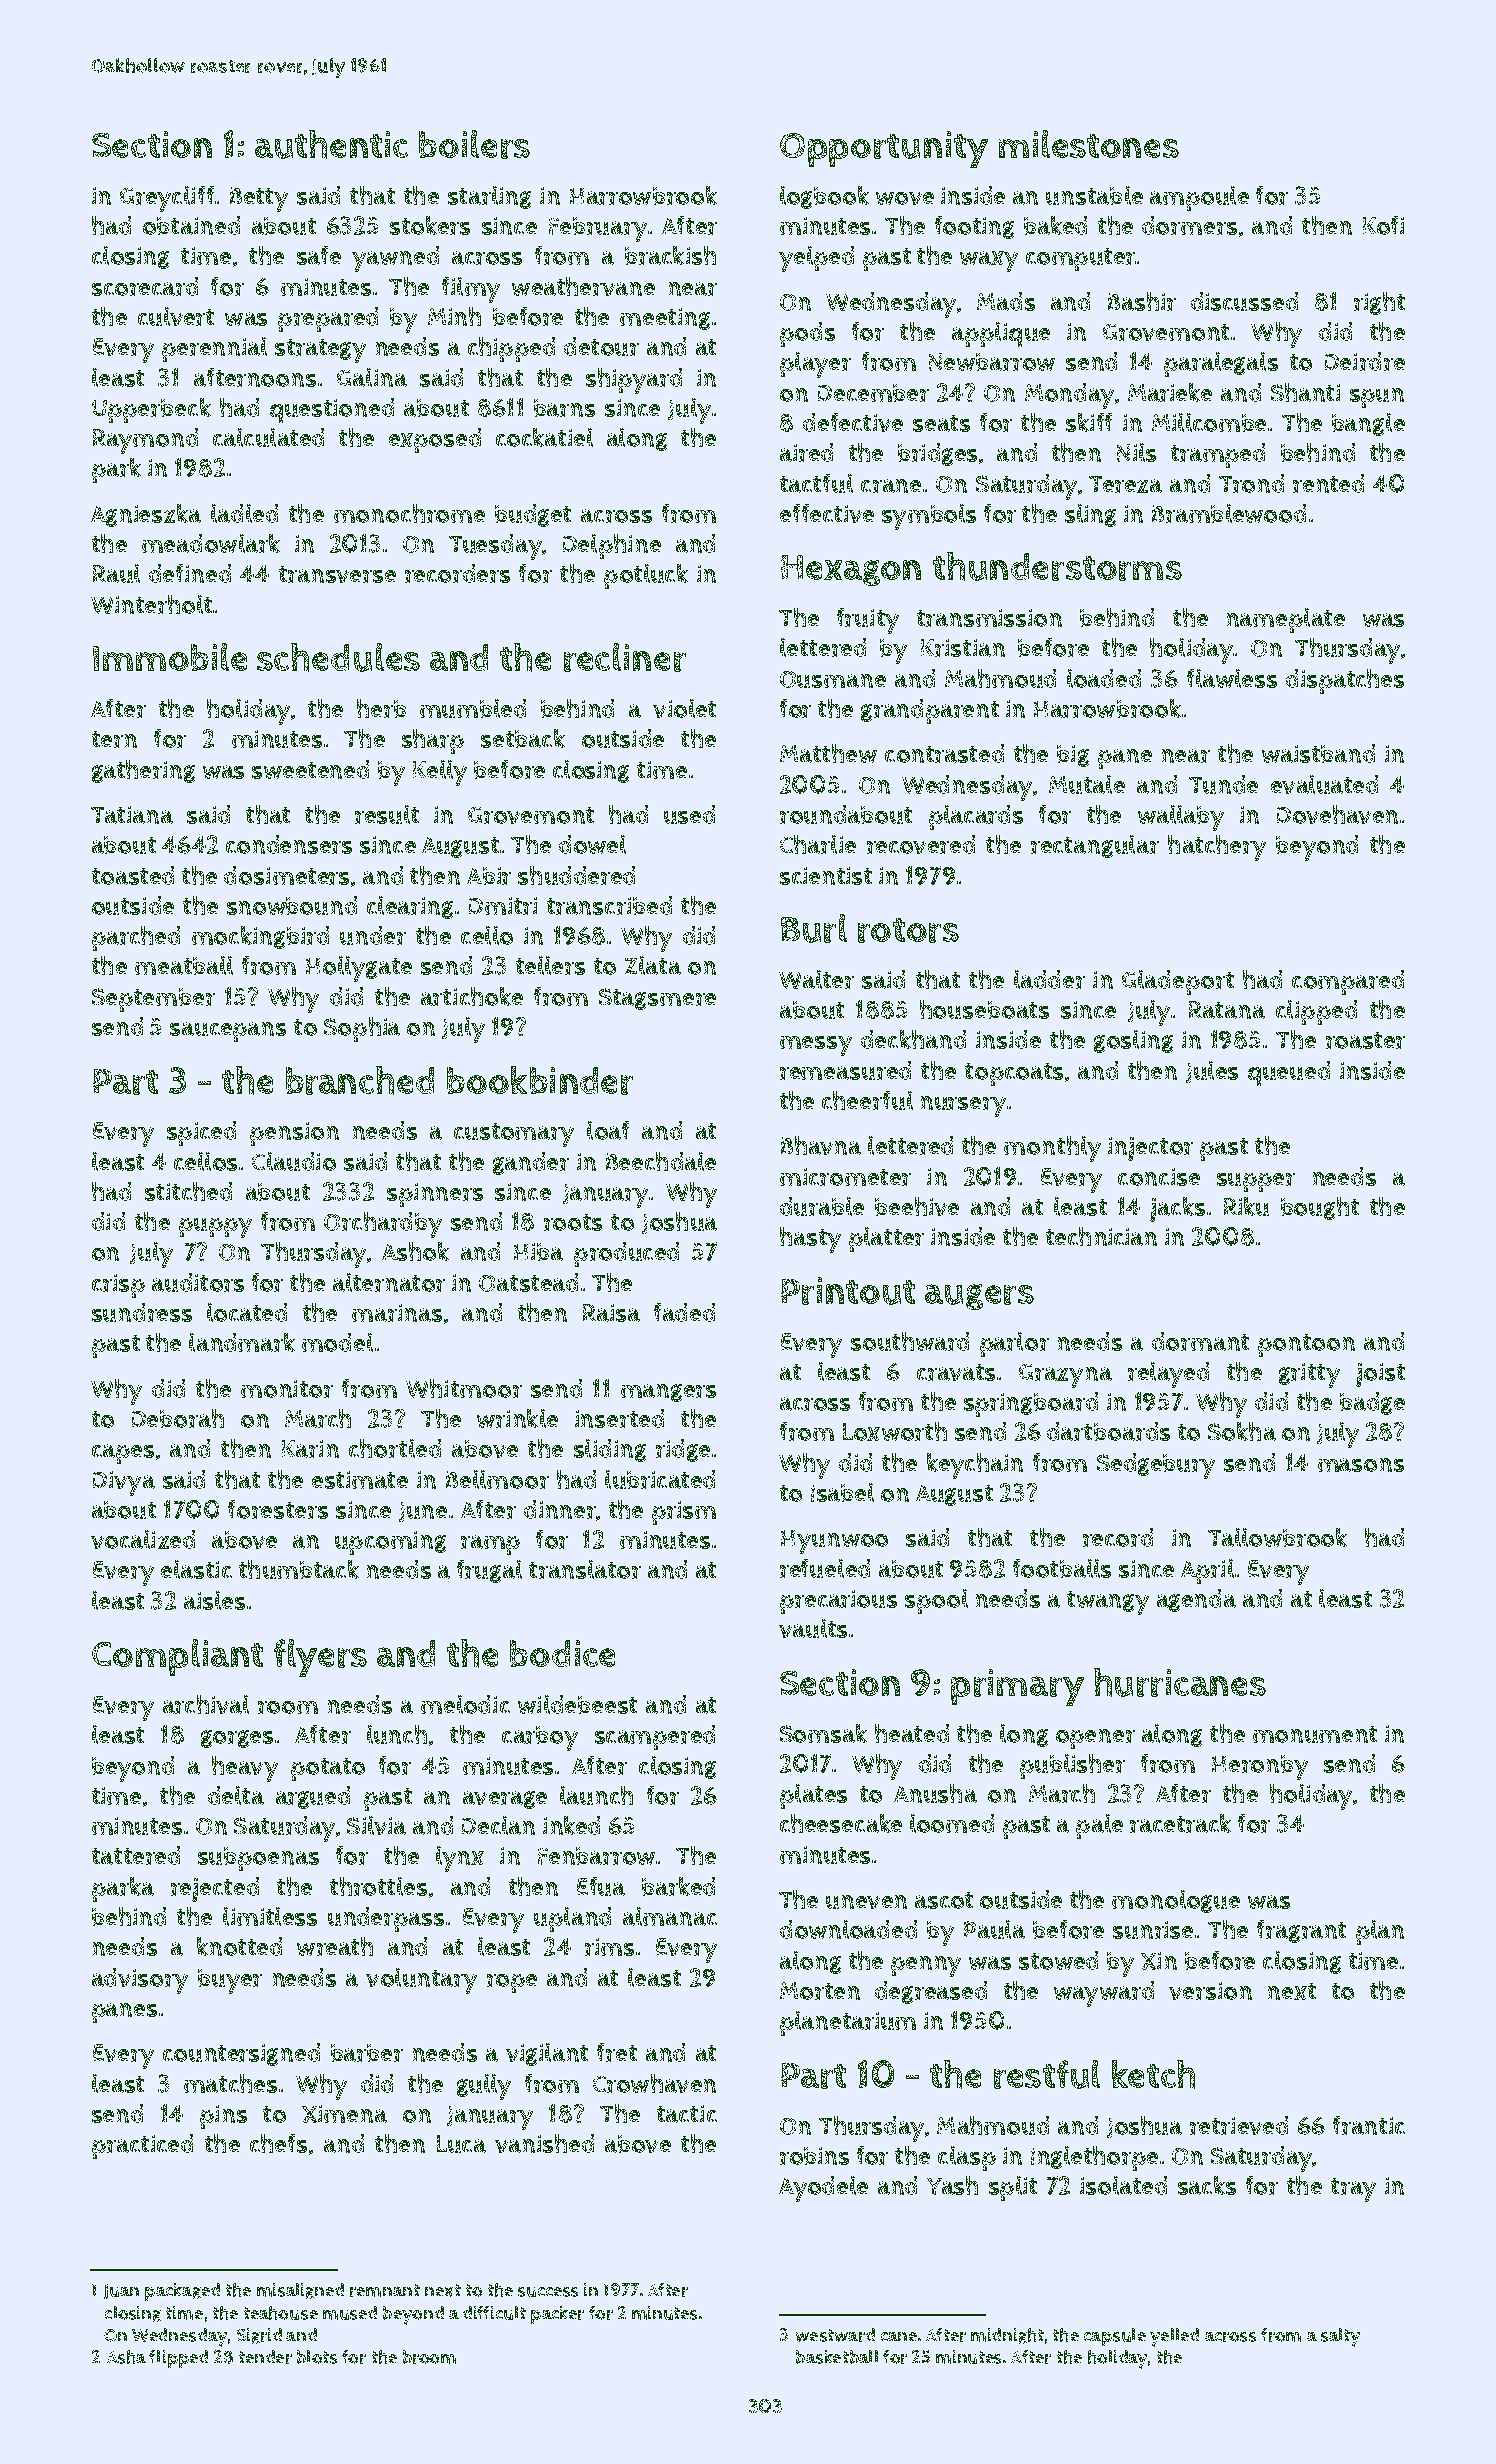 The height and width of the screenshot is (2464, 1496). I want to click on bookbinder, so click(540, 1080).
